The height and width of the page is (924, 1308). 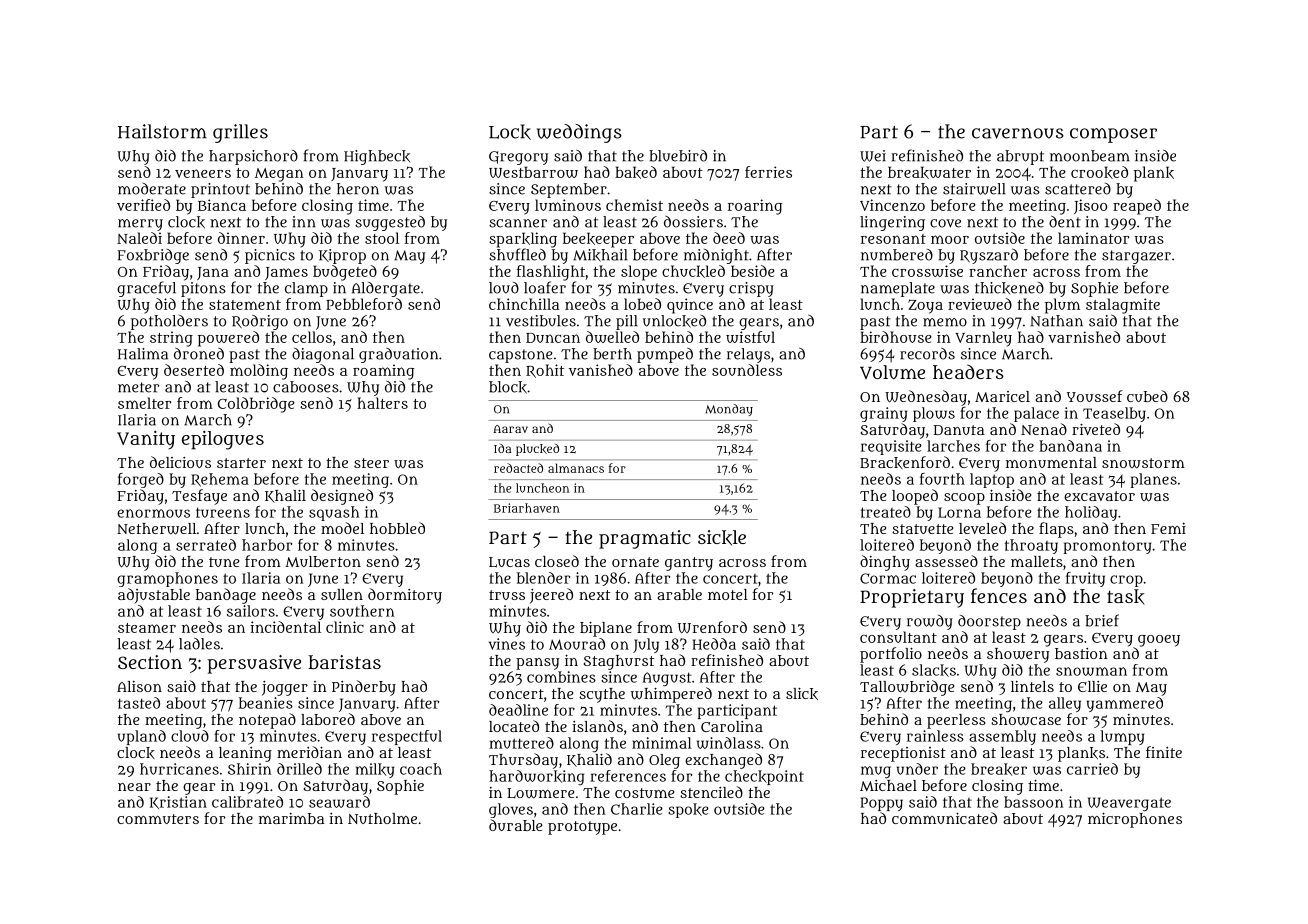 What do you see at coordinates (382, 818) in the page?
I see `Nutholme` at bounding box center [382, 818].
